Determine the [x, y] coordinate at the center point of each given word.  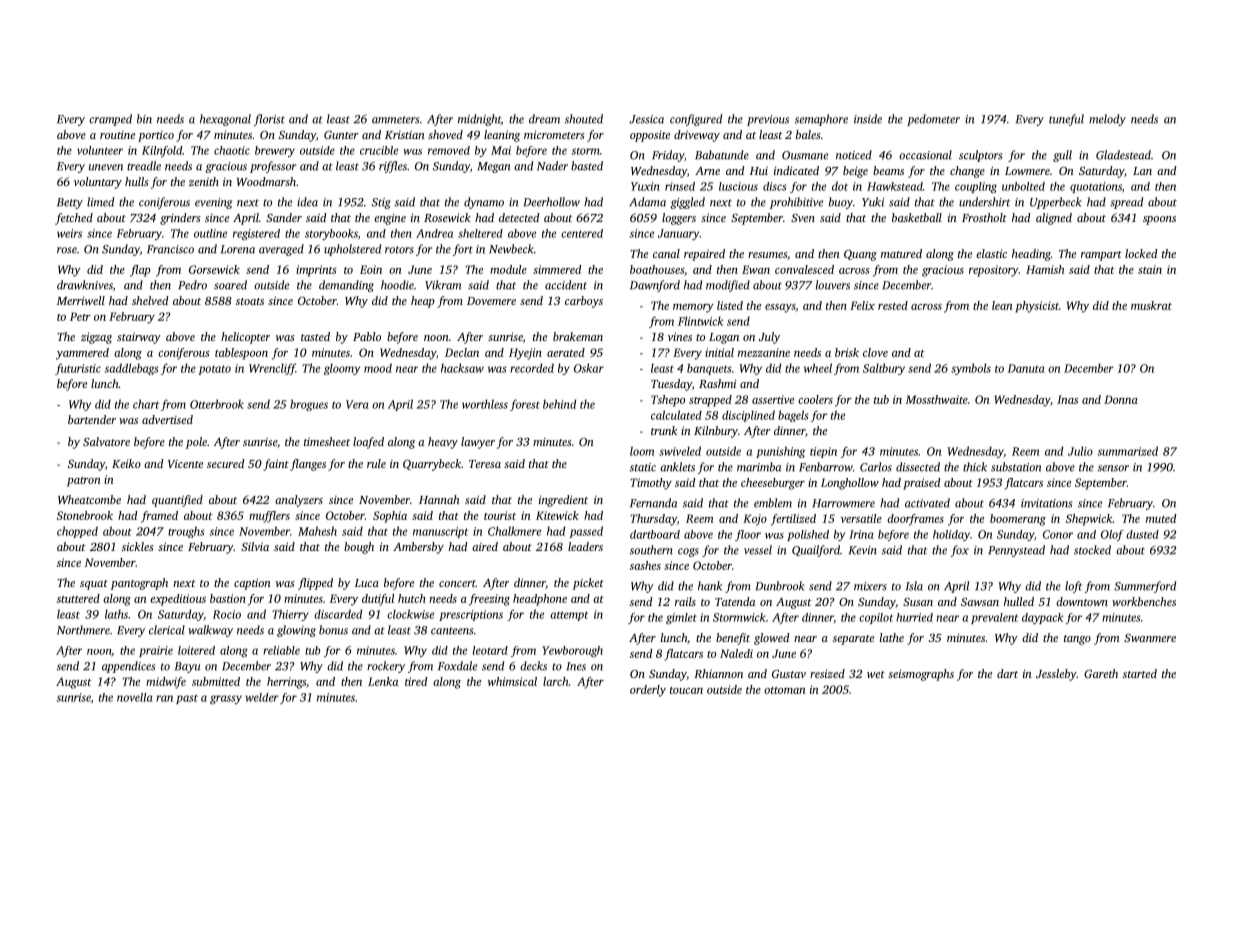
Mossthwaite [937, 399]
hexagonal [225, 120]
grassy [226, 699]
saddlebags [131, 369]
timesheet [327, 441]
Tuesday [671, 385]
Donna [1121, 399]
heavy [443, 443]
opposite [650, 136]
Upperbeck [1056, 203]
